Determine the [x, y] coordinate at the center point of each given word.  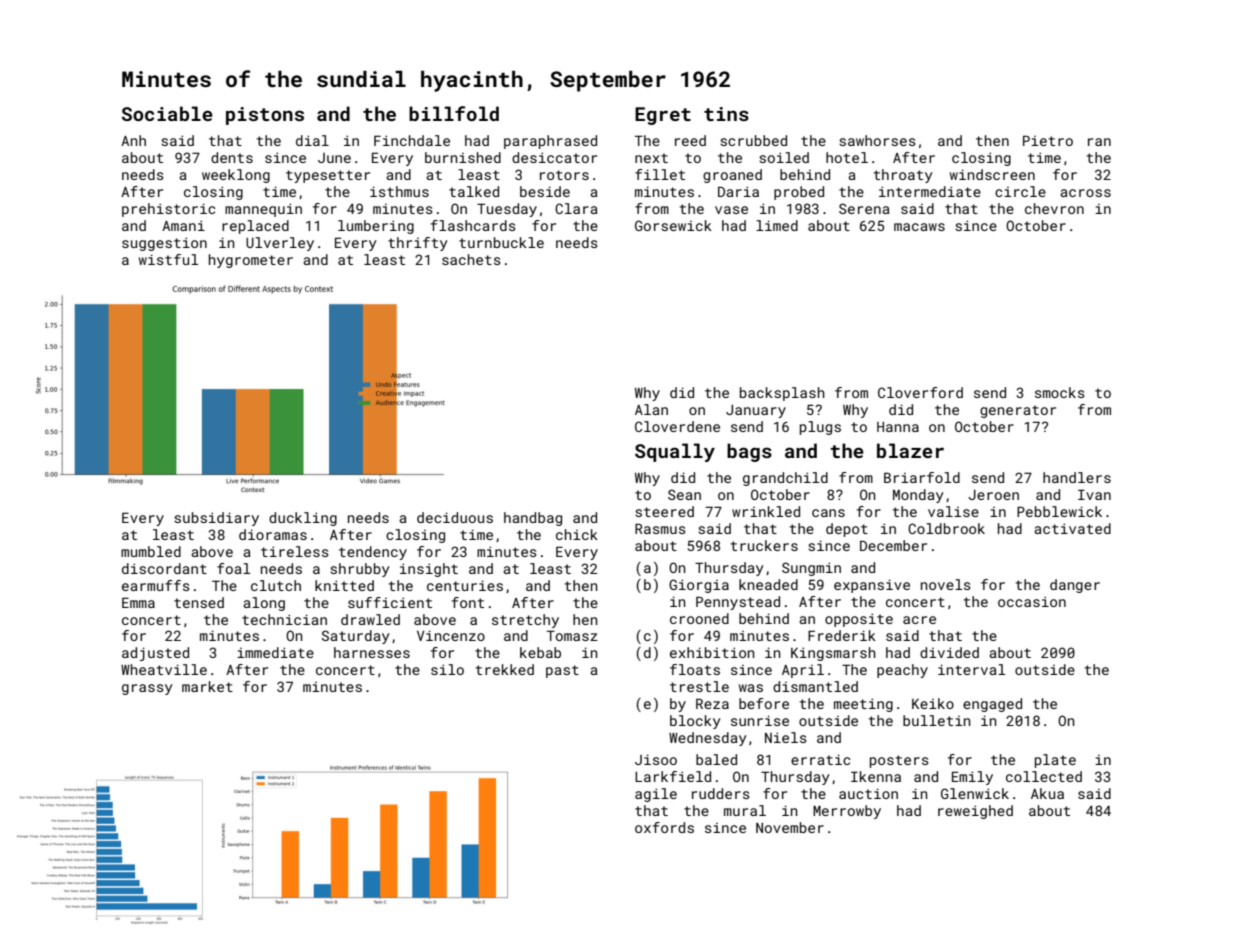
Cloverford [920, 392]
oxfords [664, 827]
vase [731, 210]
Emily [972, 778]
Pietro [1048, 140]
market [207, 686]
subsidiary [216, 519]
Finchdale [412, 140]
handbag [533, 519]
